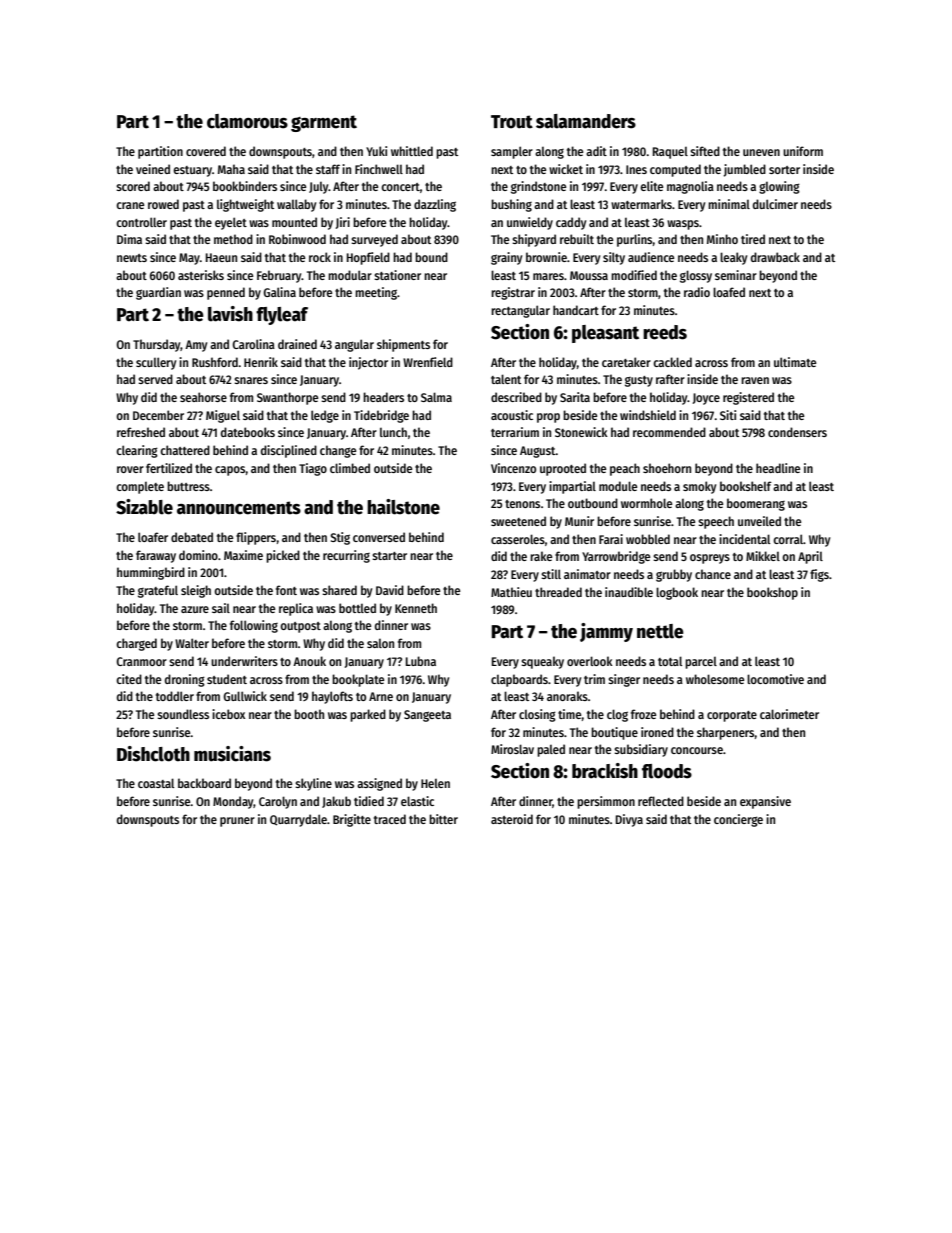 Image resolution: width=952 pixels, height=1233 pixels. Describe the element at coordinates (512, 819) in the image. I see `asteroid` at that location.
